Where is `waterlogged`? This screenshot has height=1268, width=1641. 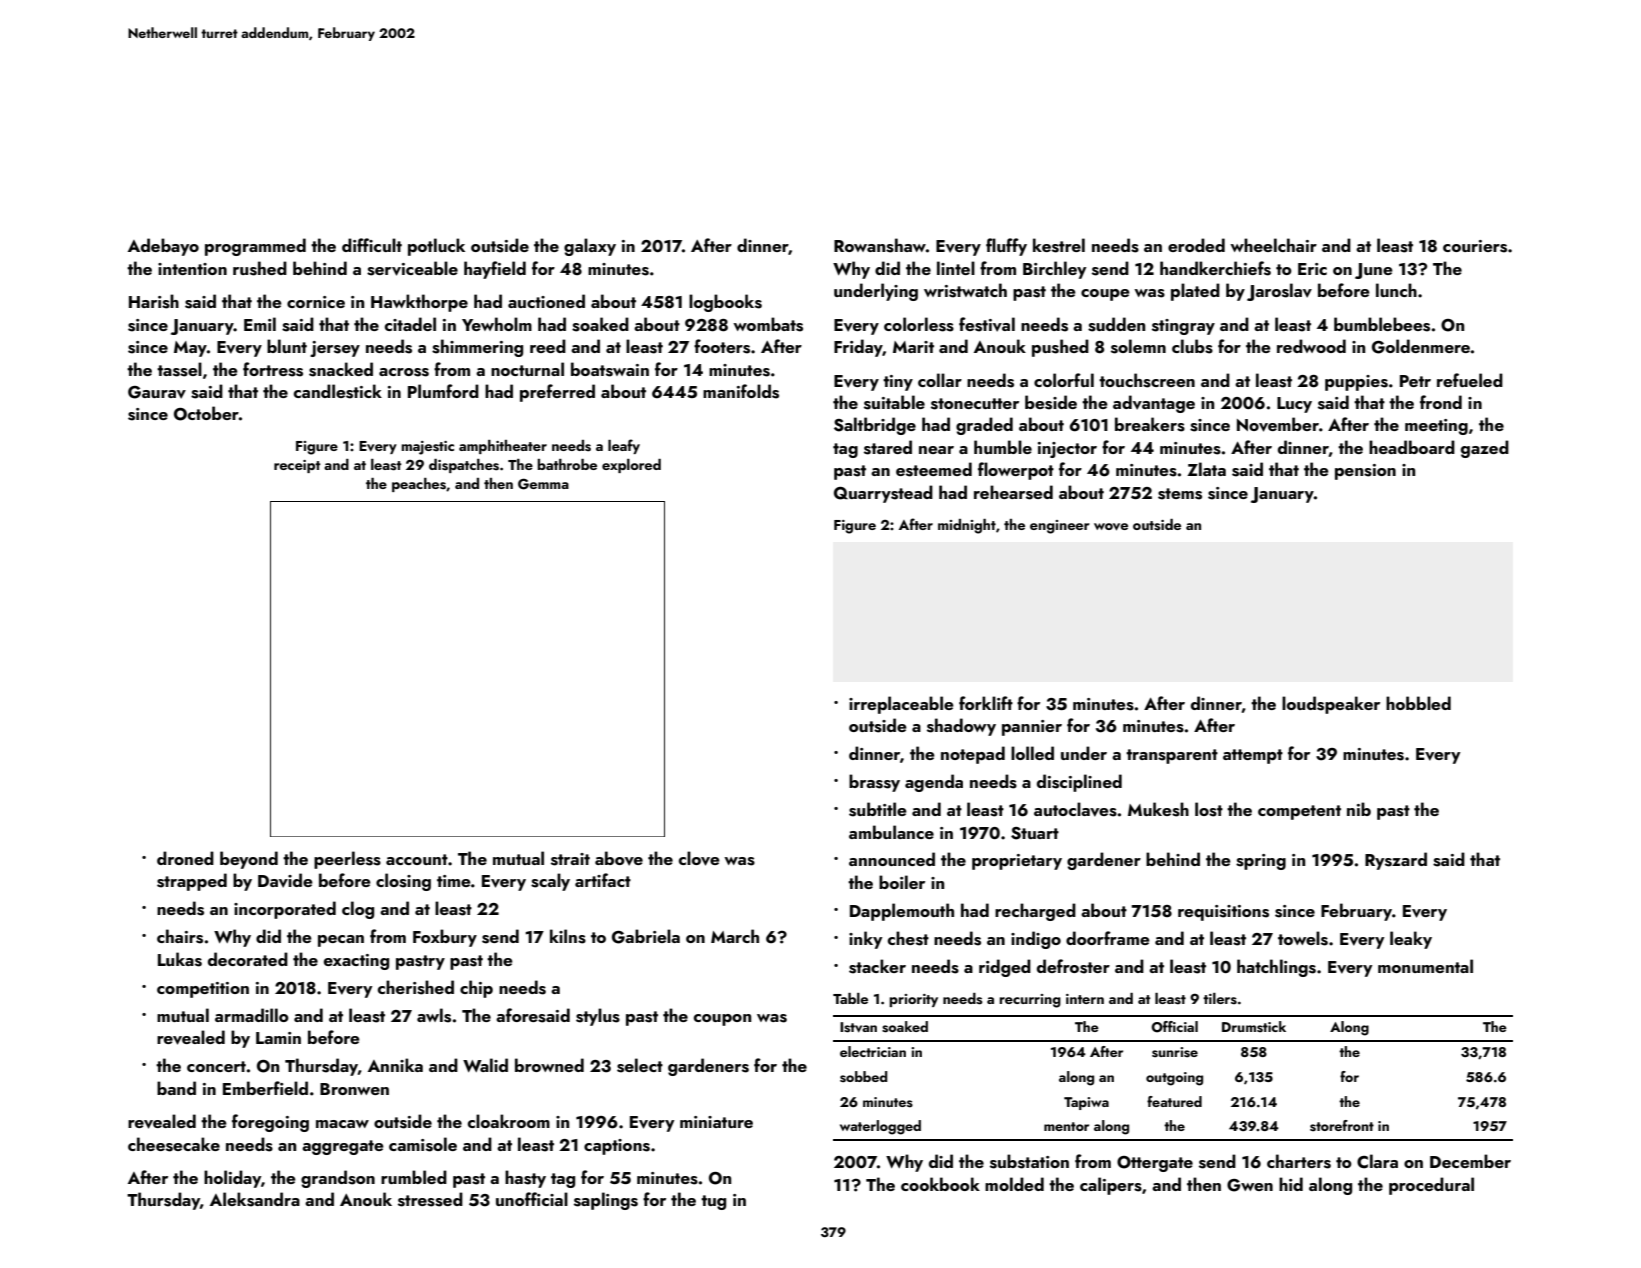
waterlogged is located at coordinates (880, 1127).
